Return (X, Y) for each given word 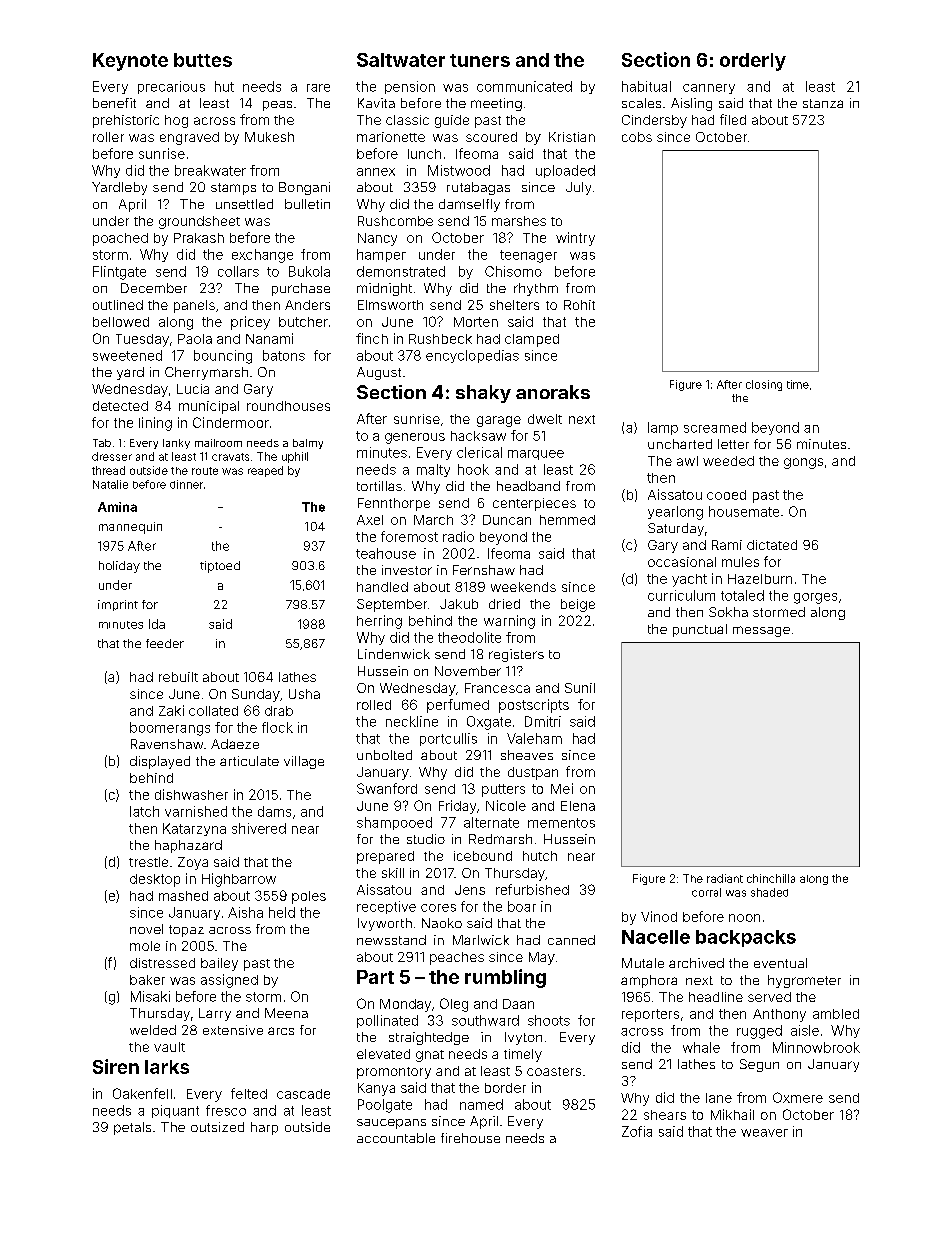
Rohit (579, 305)
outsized (217, 1127)
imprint (118, 605)
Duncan (507, 520)
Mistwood (459, 170)
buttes (203, 60)
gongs (803, 463)
